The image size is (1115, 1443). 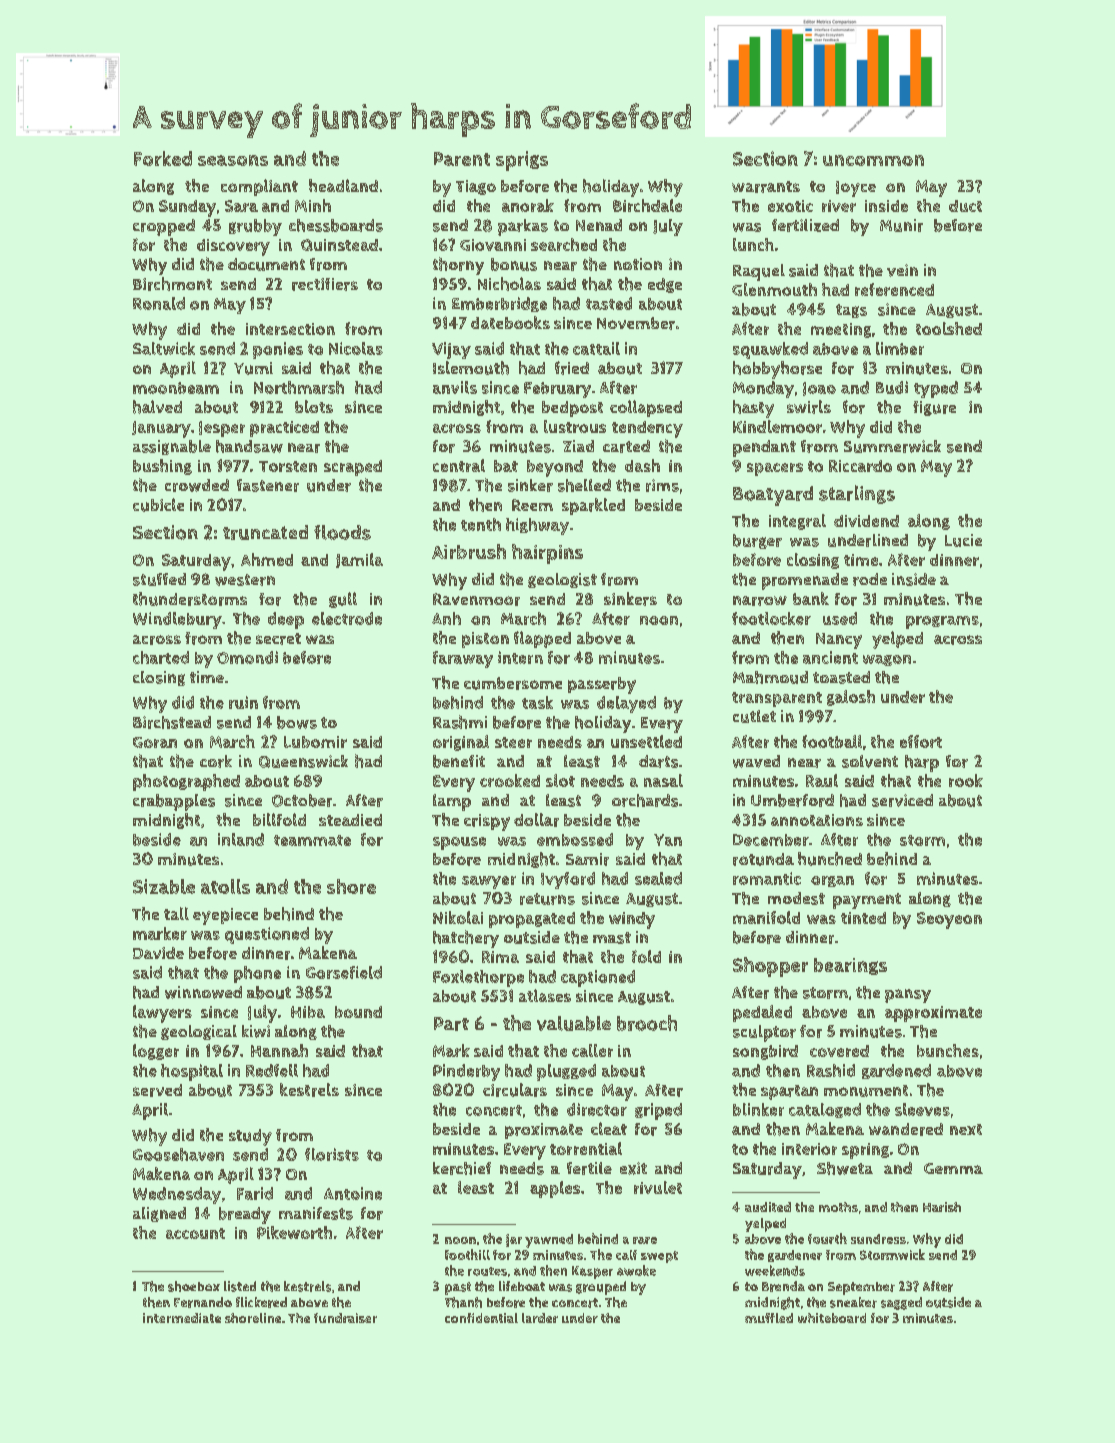 I want to click on gardened, so click(x=896, y=1071).
